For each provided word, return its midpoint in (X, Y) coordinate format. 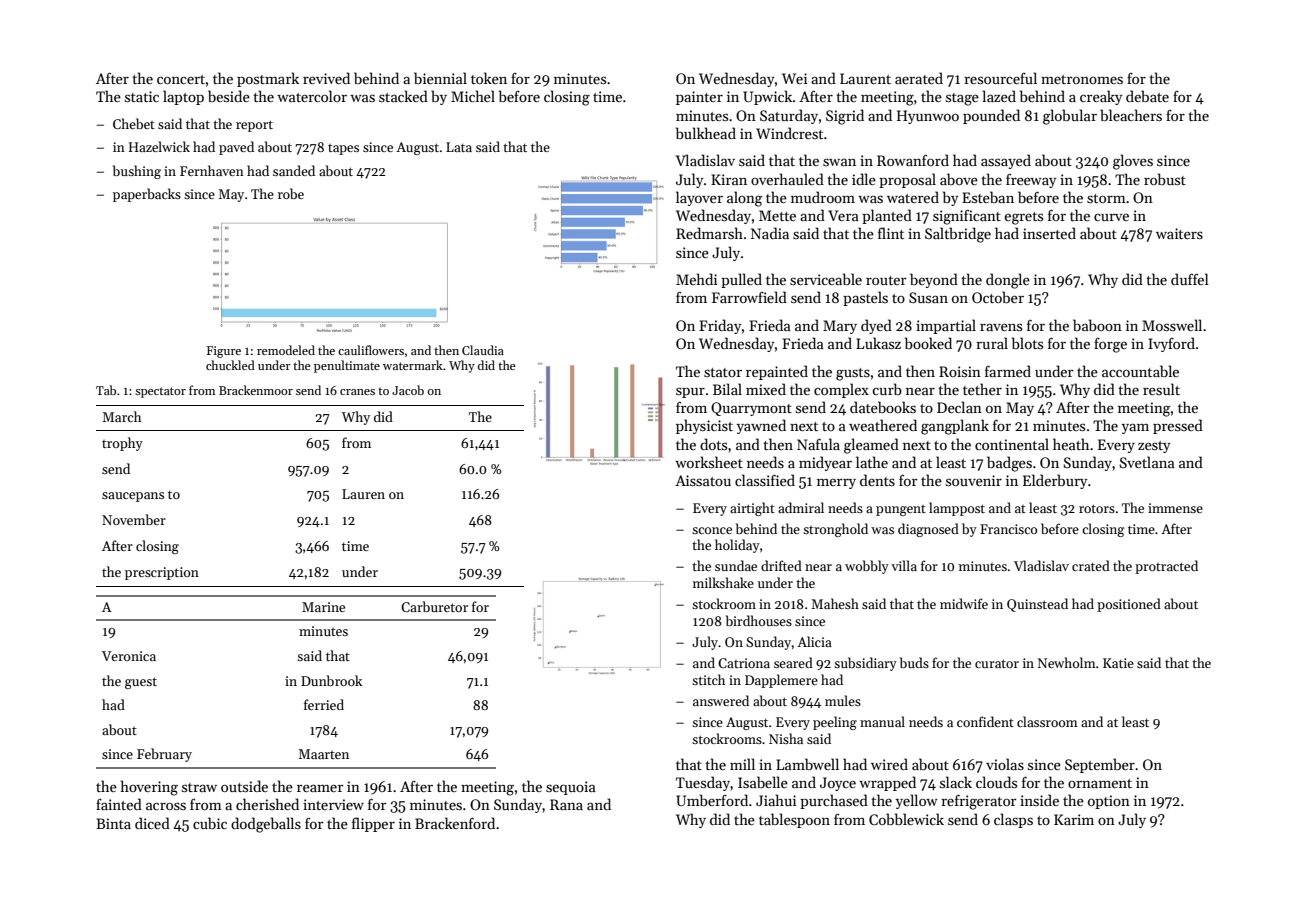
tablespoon (794, 820)
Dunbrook (331, 680)
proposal (907, 180)
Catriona (744, 663)
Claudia (483, 350)
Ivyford (1171, 344)
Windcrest (789, 133)
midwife (964, 603)
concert (181, 79)
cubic (210, 823)
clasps (1013, 820)
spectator (160, 392)
